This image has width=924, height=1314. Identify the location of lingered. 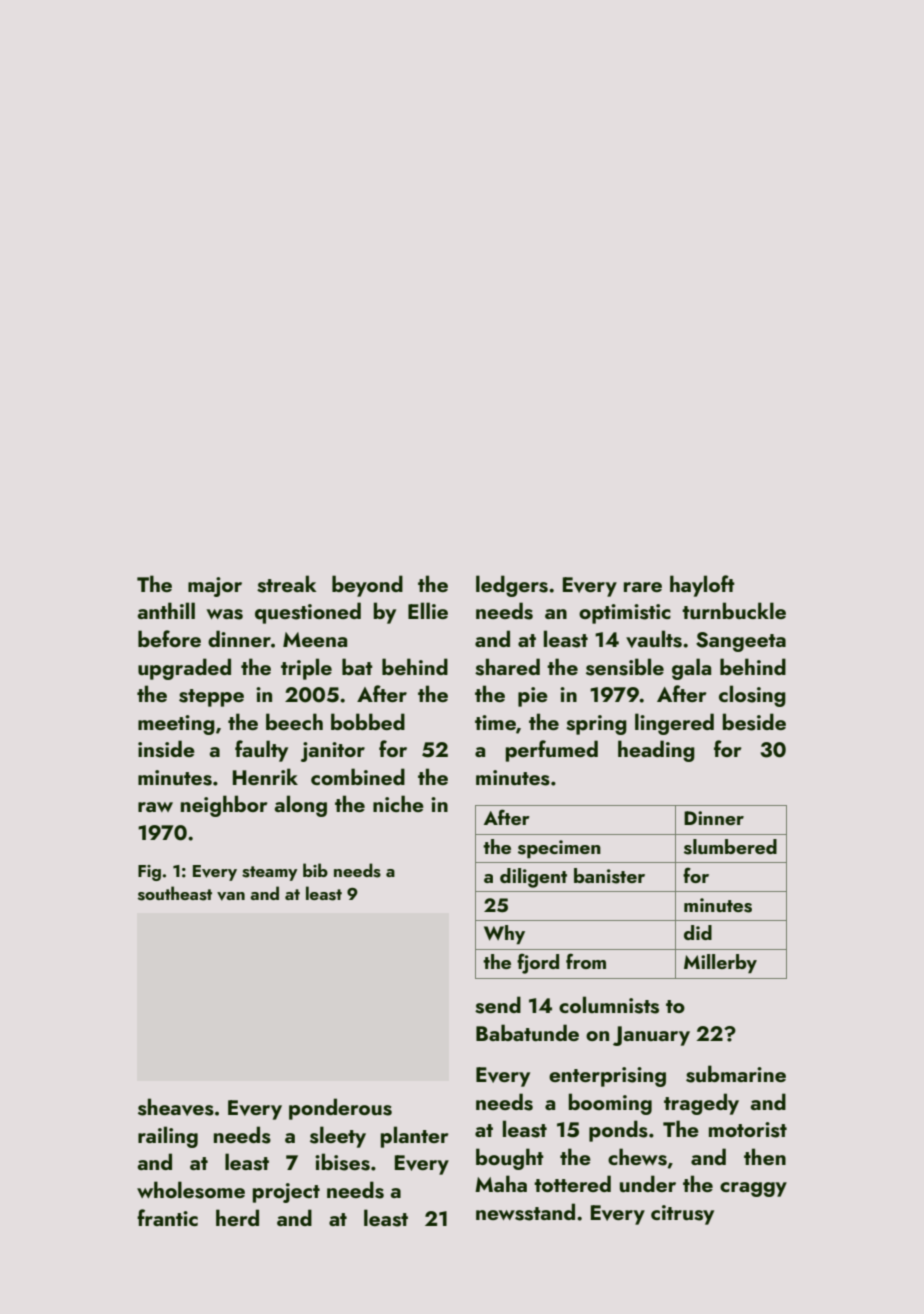
(674, 724).
